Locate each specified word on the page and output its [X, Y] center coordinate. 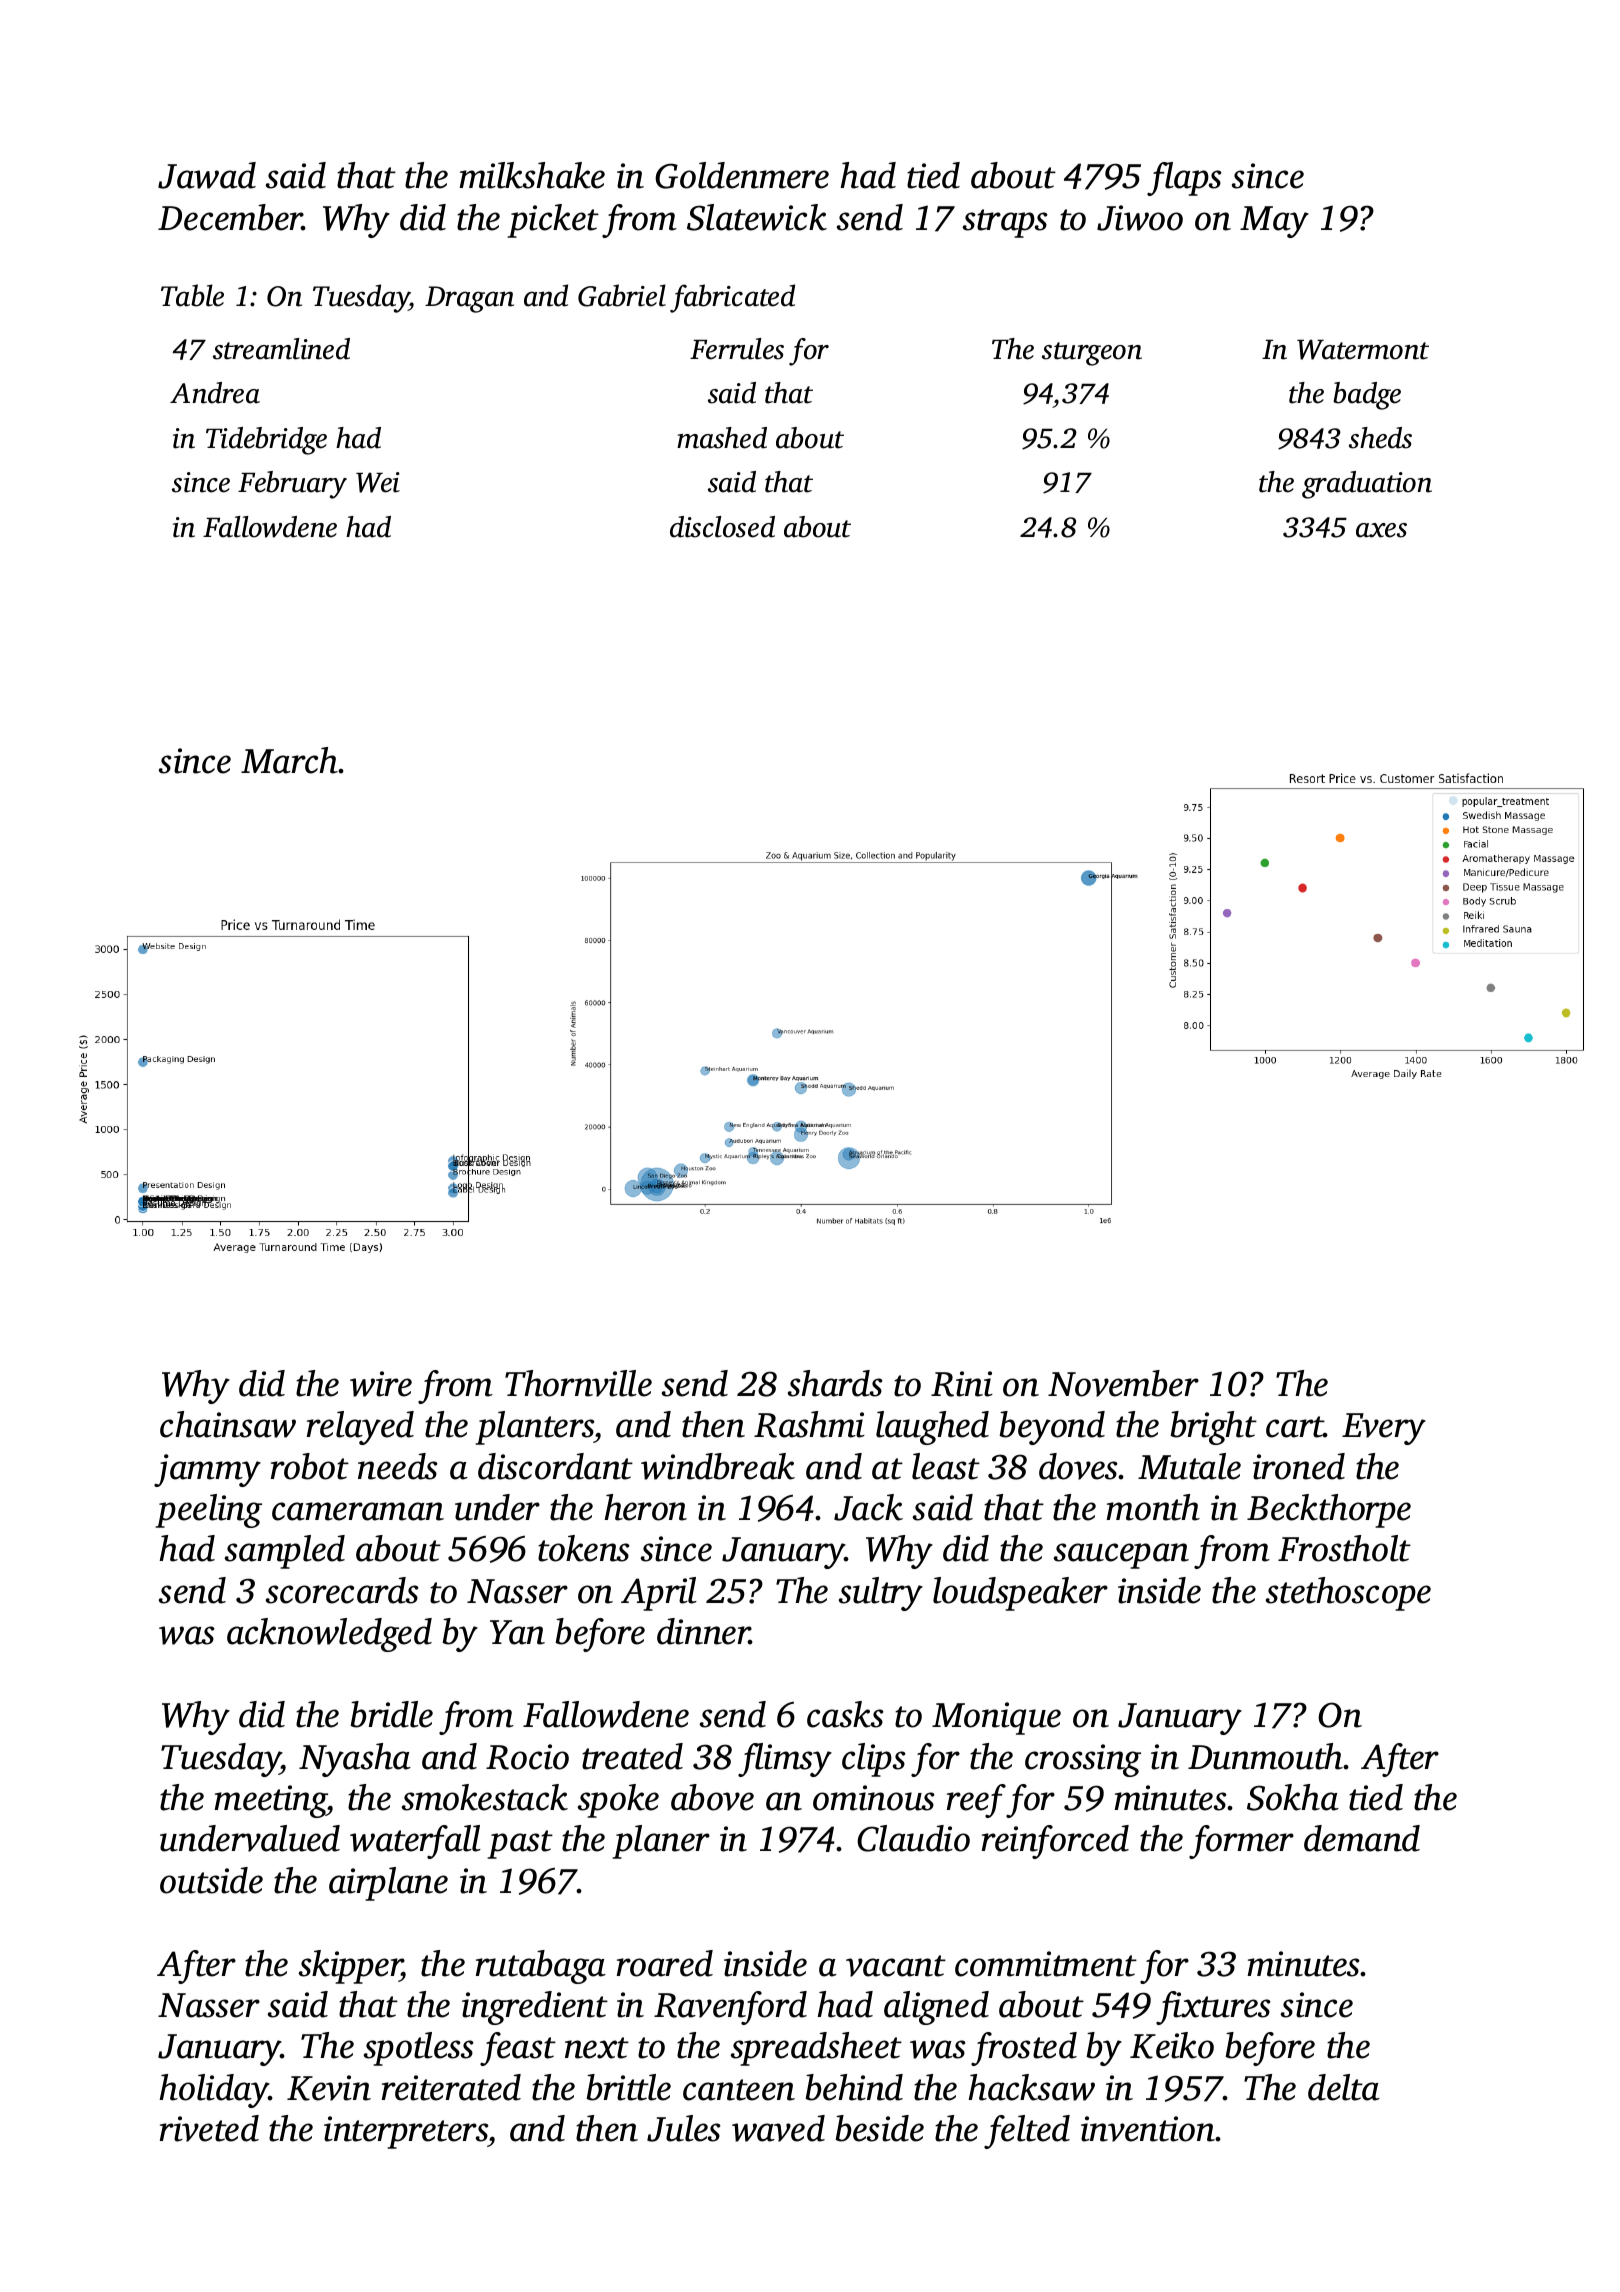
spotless [419, 2049]
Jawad [207, 175]
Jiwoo [1140, 218]
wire [381, 1384]
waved [778, 2128]
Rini [962, 1384]
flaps [1184, 179]
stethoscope [1348, 1594]
